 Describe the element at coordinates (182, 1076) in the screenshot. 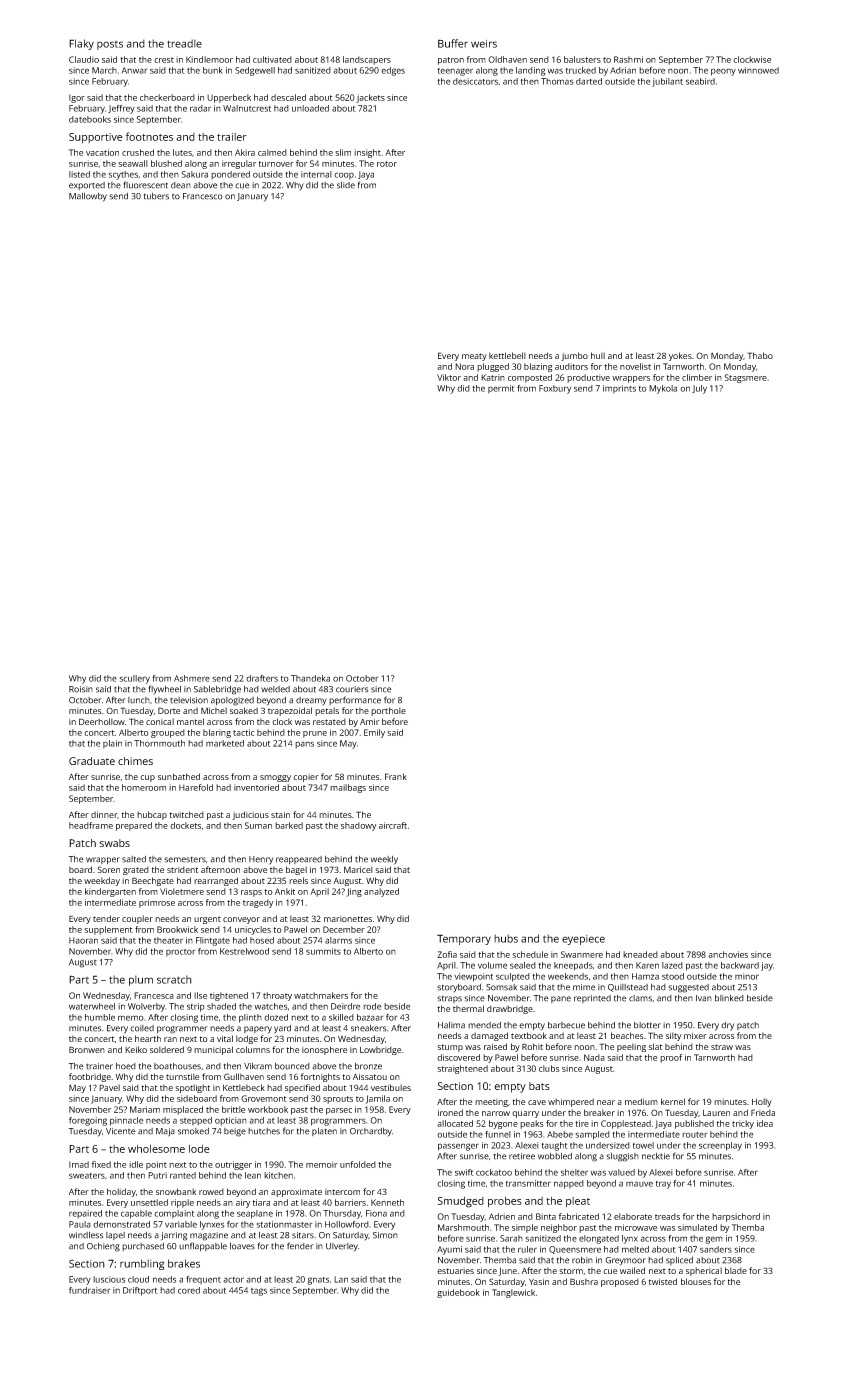

I see `turnstile` at that location.
